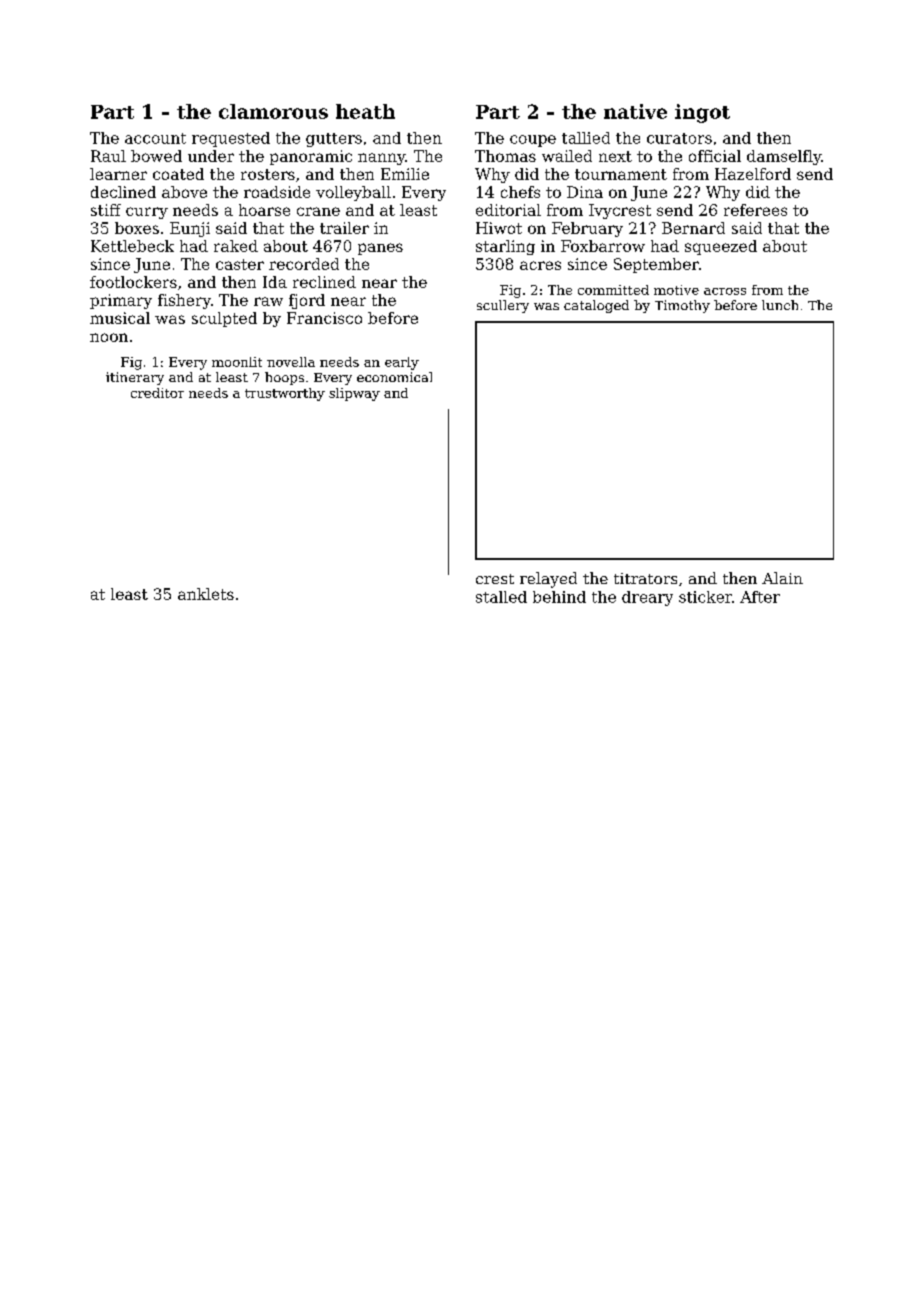  Describe the element at coordinates (224, 319) in the image. I see `sculpted` at that location.
